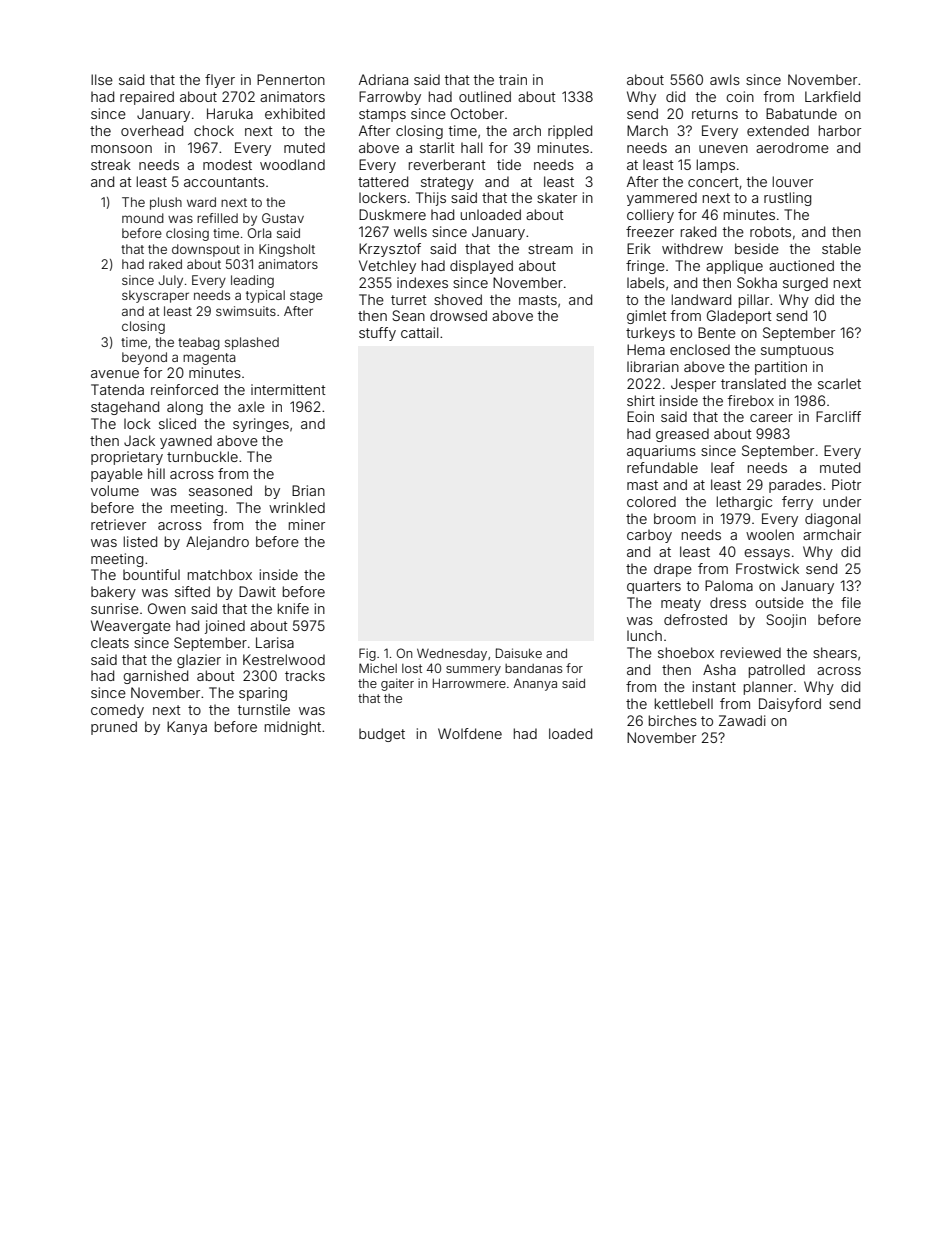 This screenshot has width=952, height=1233. What do you see at coordinates (220, 81) in the screenshot?
I see `flyer` at bounding box center [220, 81].
